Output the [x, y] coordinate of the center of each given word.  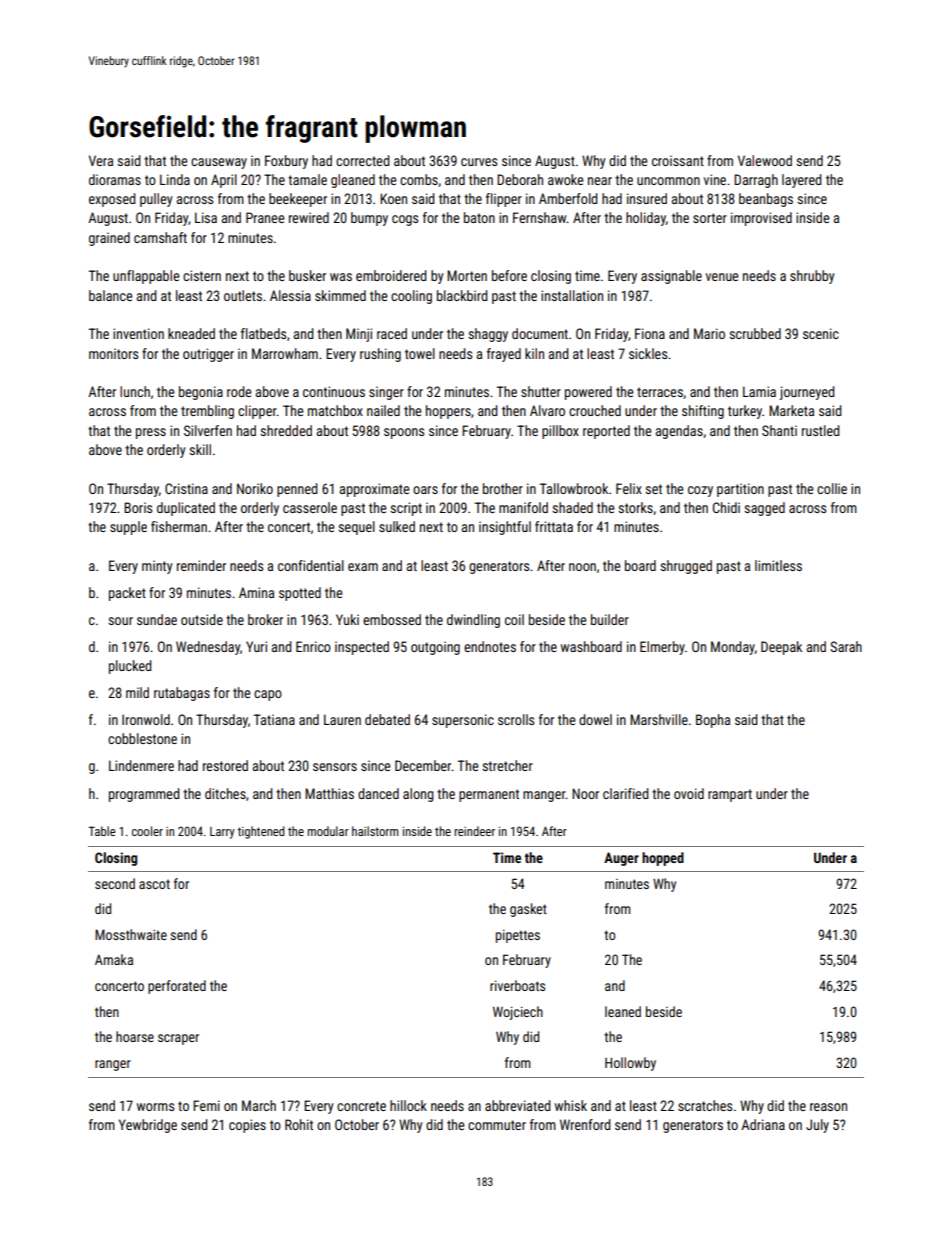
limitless [778, 565]
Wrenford [585, 1124]
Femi [206, 1105]
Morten [467, 275]
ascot [154, 884]
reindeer [474, 831]
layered [801, 181]
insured [647, 198]
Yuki [347, 619]
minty [157, 567]
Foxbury [286, 162]
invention [138, 333]
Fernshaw [540, 217]
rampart [730, 795]
